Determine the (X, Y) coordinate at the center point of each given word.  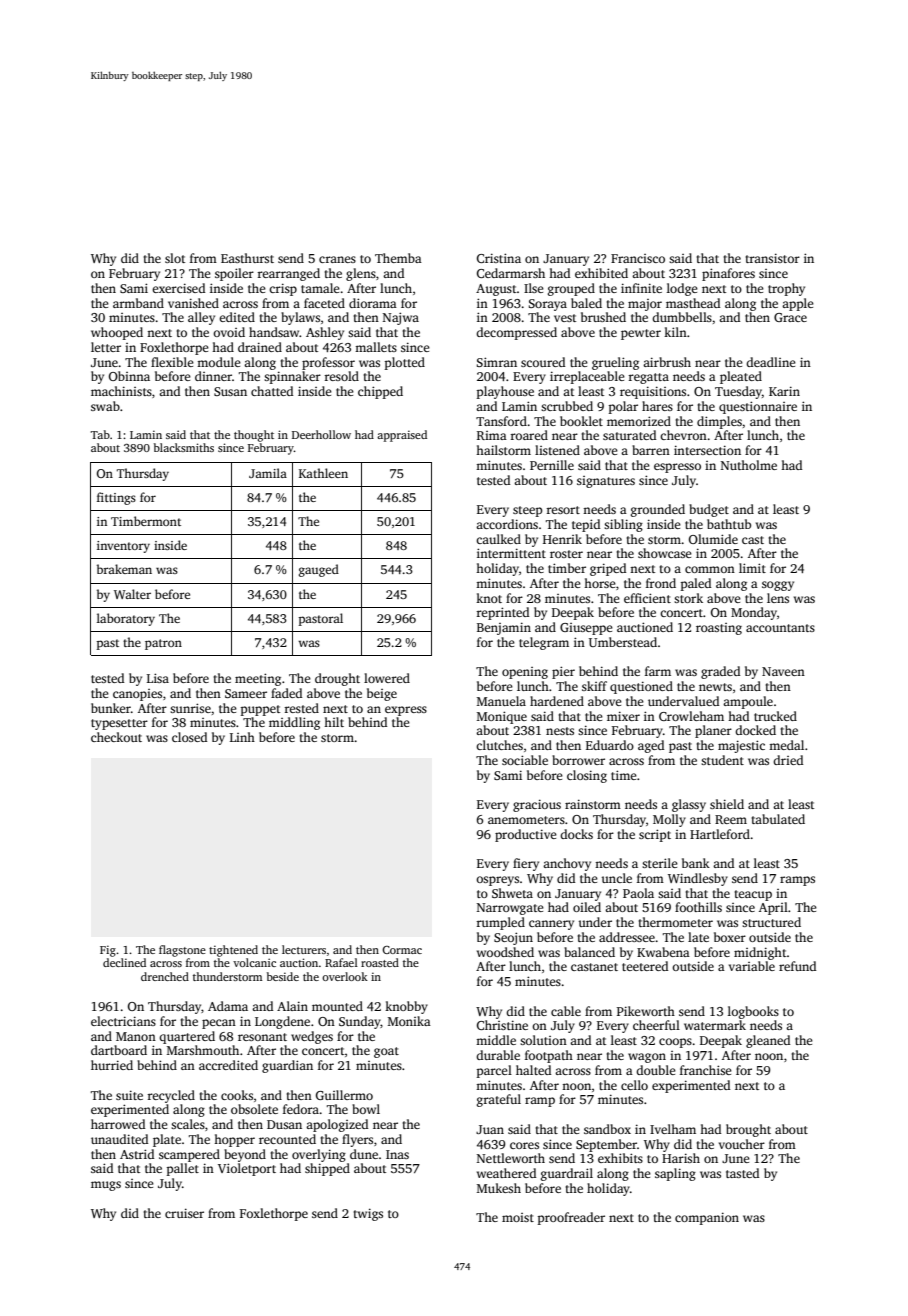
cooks (237, 1095)
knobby (406, 1007)
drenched (165, 976)
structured (771, 922)
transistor (773, 258)
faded (286, 693)
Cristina (499, 258)
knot (489, 598)
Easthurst (247, 258)
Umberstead (623, 642)
